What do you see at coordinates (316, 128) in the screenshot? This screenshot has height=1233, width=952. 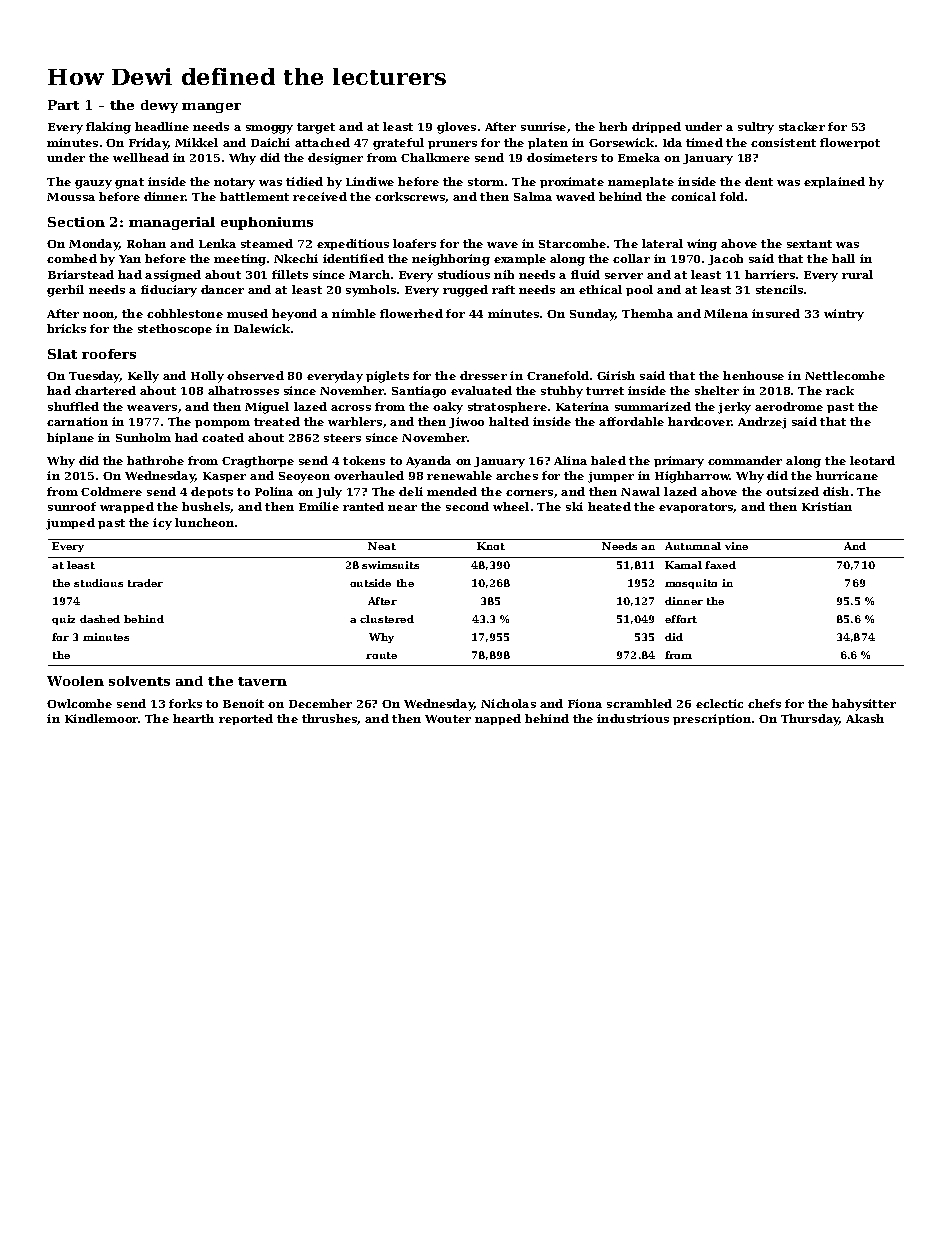 I see `target` at bounding box center [316, 128].
